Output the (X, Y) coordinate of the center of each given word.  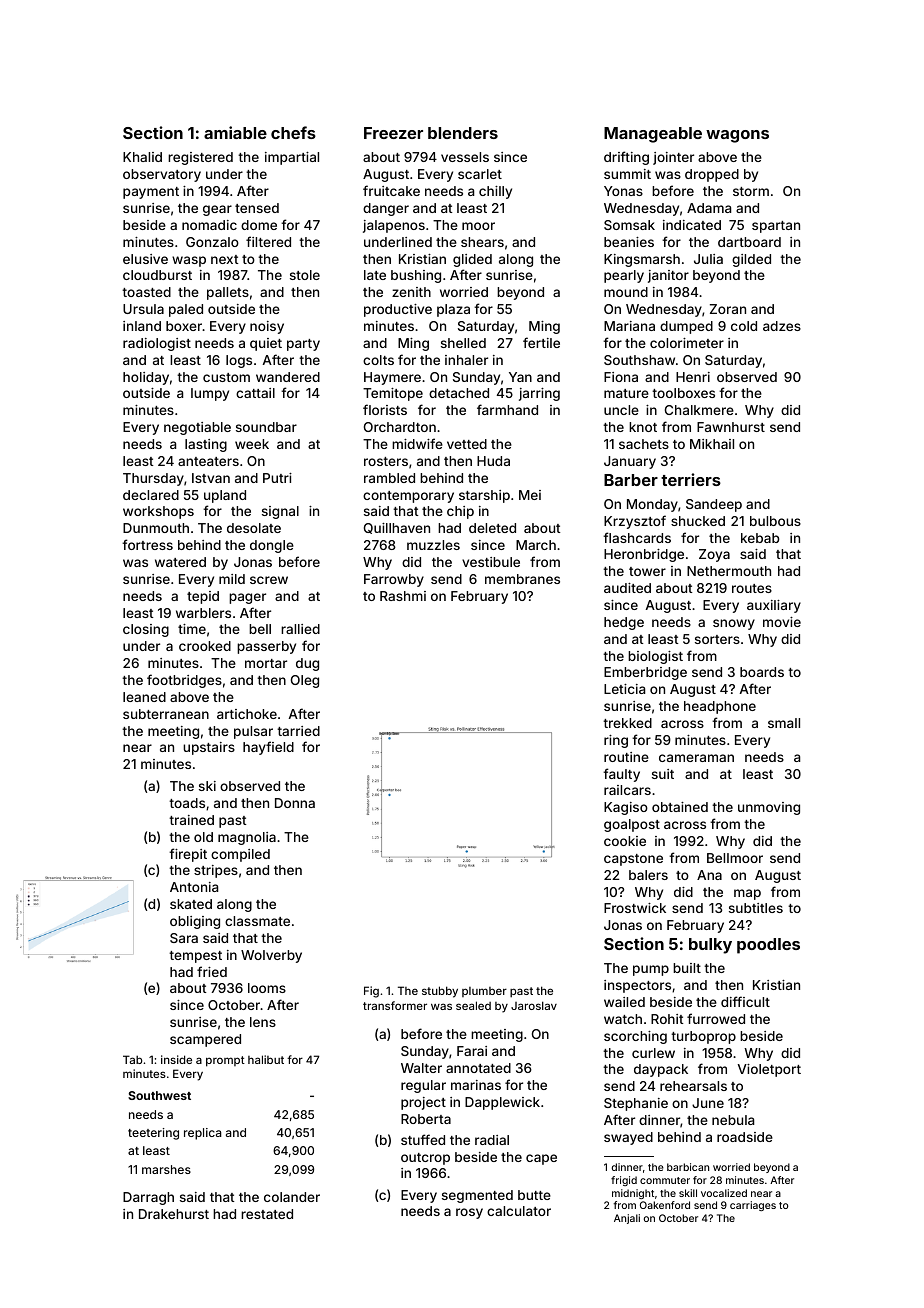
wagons (737, 136)
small (784, 723)
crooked (205, 646)
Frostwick (635, 908)
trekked (627, 723)
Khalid (142, 157)
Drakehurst (174, 1214)
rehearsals (693, 1086)
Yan (520, 377)
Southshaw (639, 360)
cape (541, 1159)
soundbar (266, 427)
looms (267, 988)
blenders (463, 133)
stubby (440, 992)
